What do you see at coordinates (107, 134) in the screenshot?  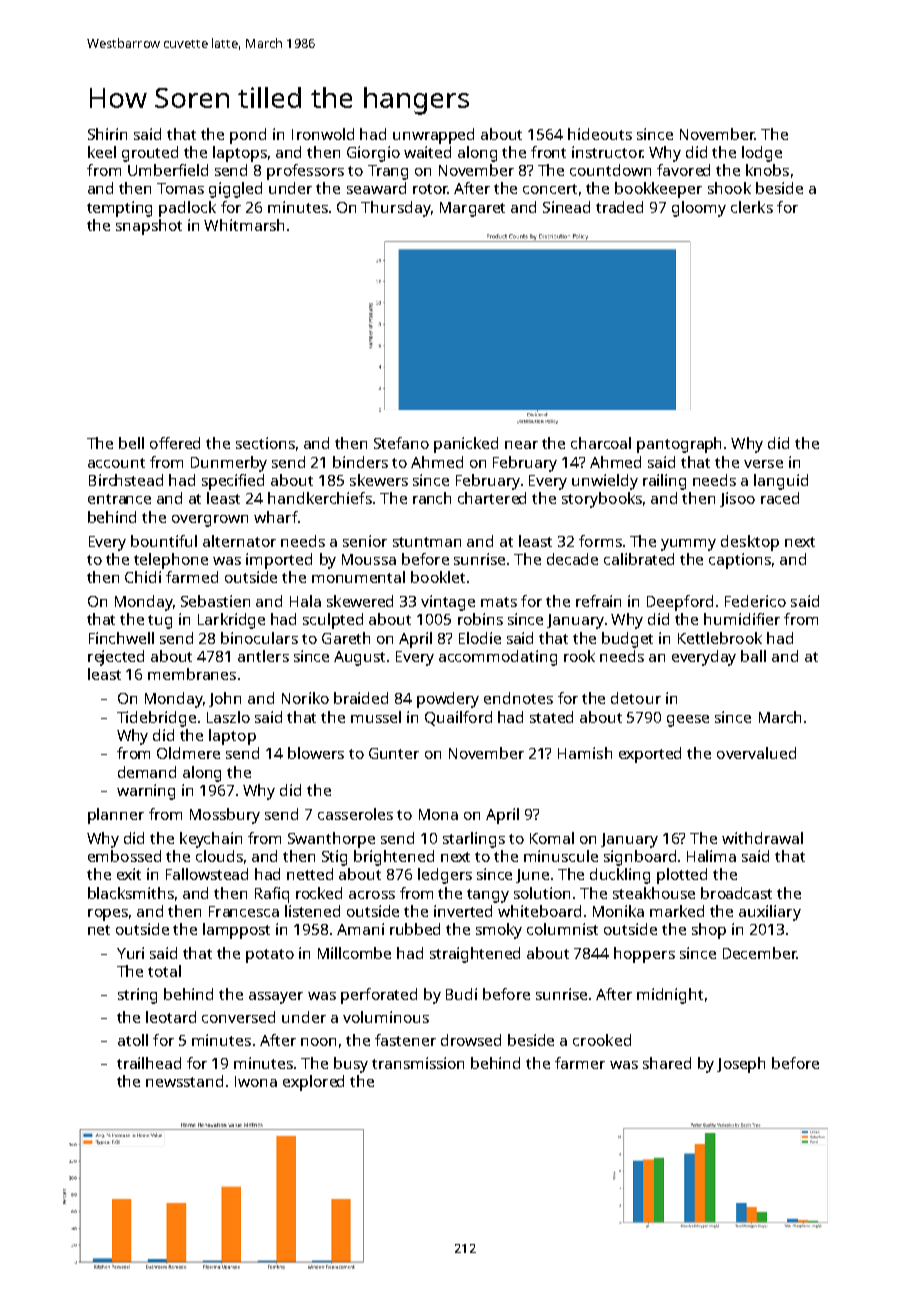 I see `Shirin` at bounding box center [107, 134].
